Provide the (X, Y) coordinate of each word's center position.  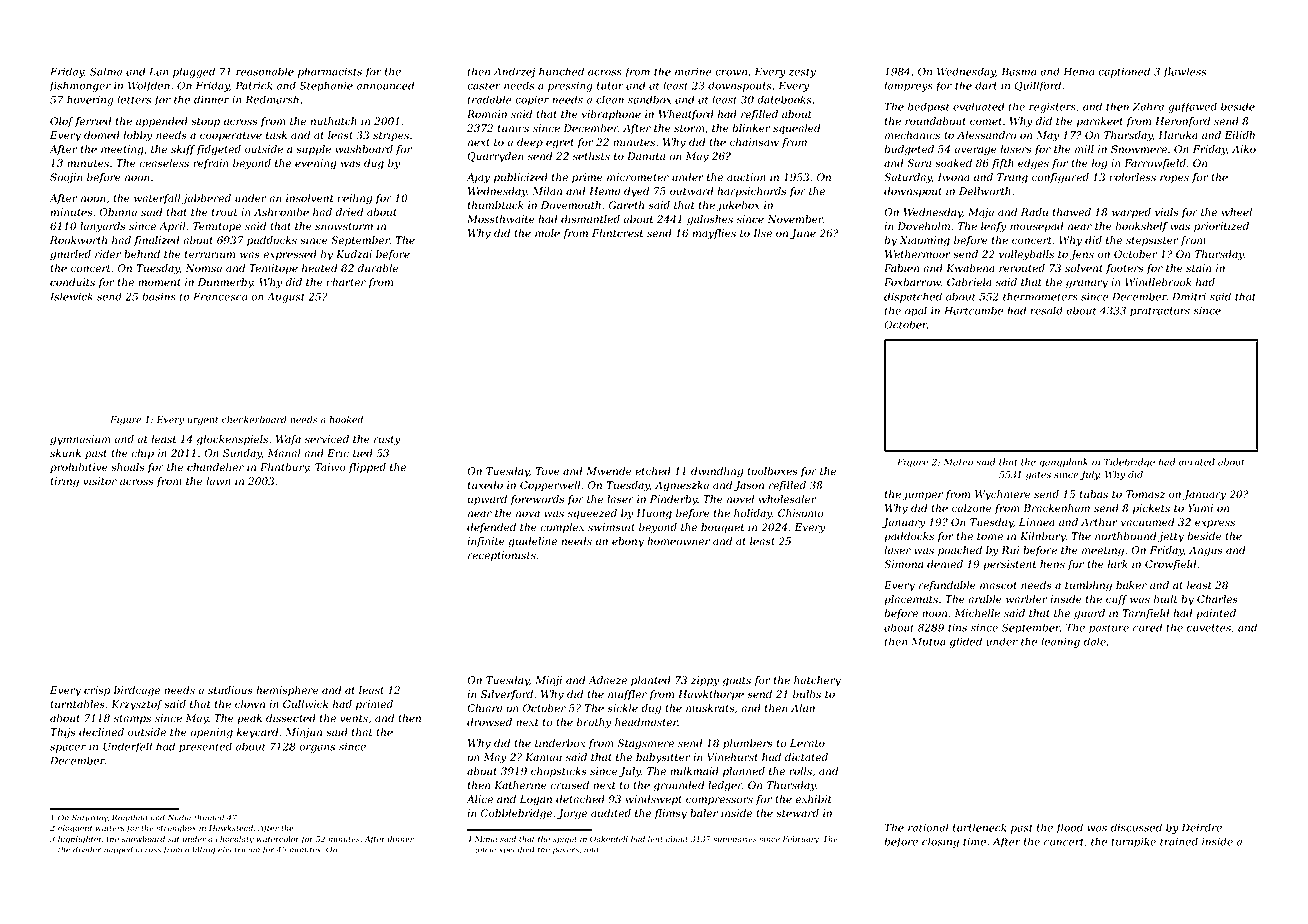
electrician (239, 849)
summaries (735, 839)
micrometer (638, 177)
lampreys (908, 86)
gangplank (1063, 463)
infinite (486, 542)
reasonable (265, 71)
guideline (532, 542)
